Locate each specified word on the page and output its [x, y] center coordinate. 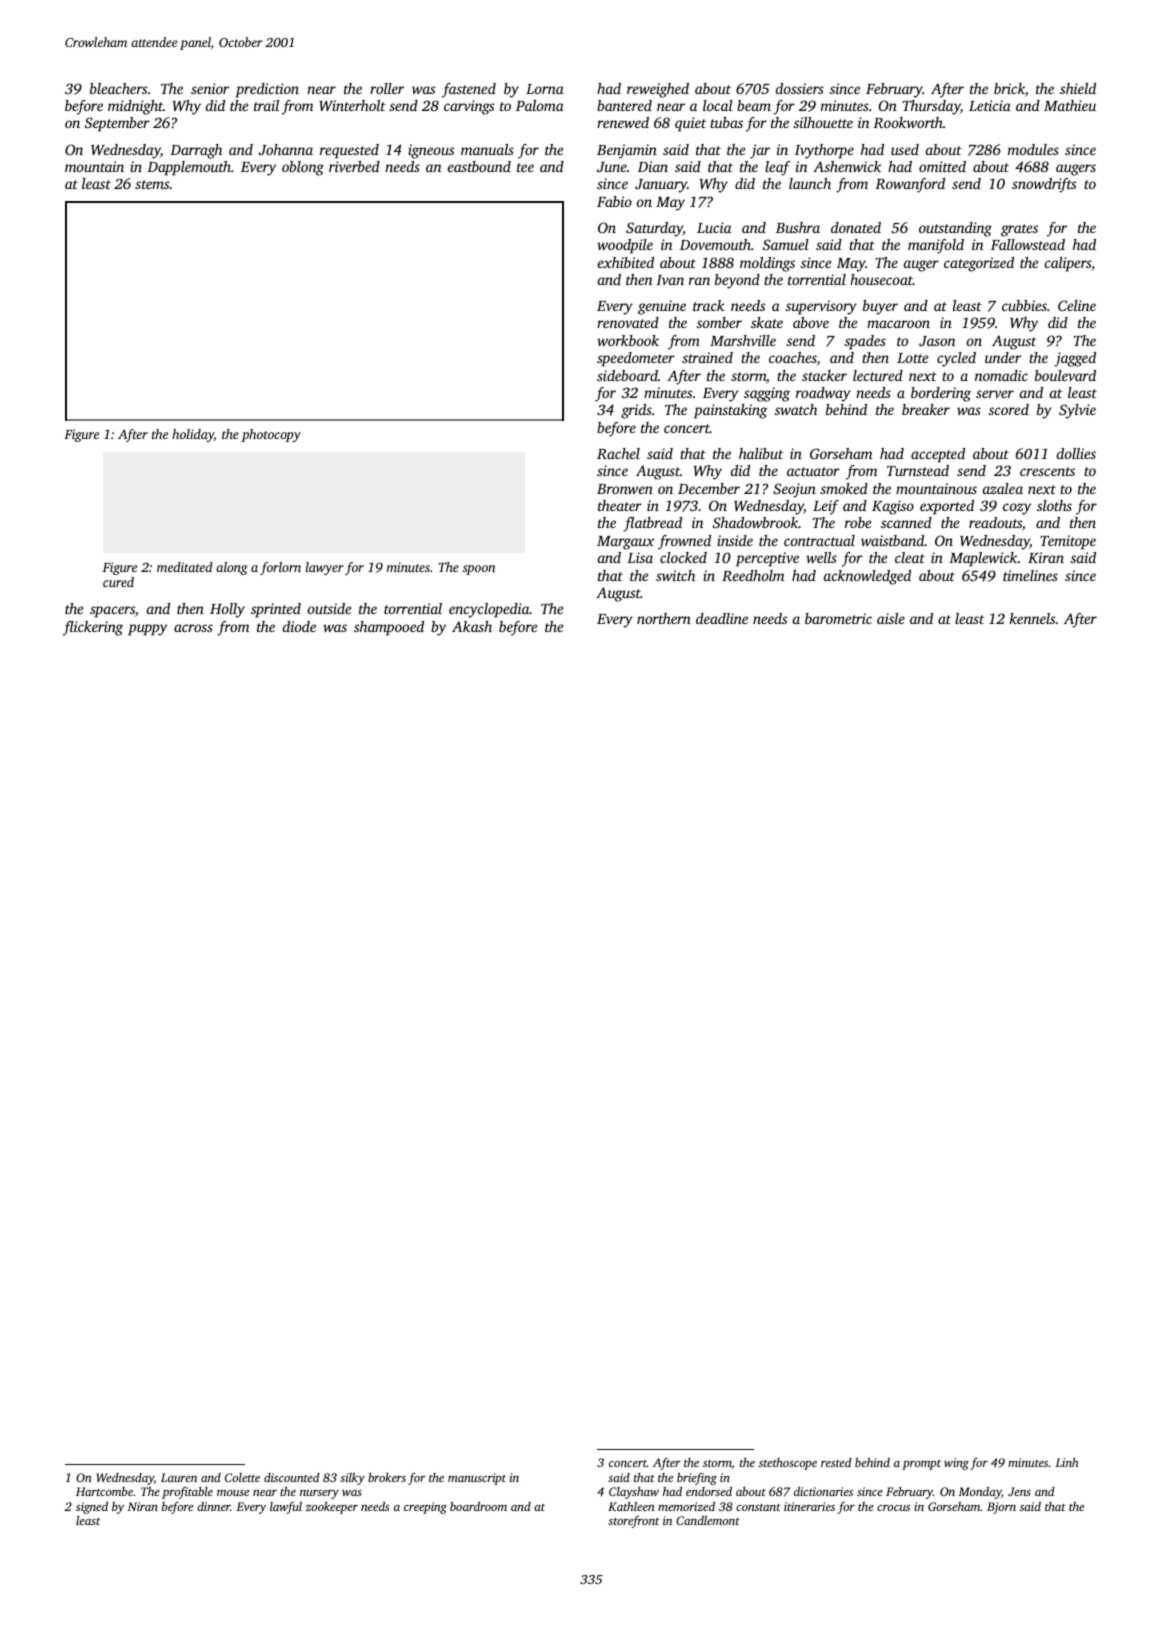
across [193, 628]
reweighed [658, 90]
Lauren [179, 1477]
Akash [472, 626]
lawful [286, 1508]
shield [1078, 88]
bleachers [118, 88]
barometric [838, 618]
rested [836, 1462]
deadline [722, 618]
